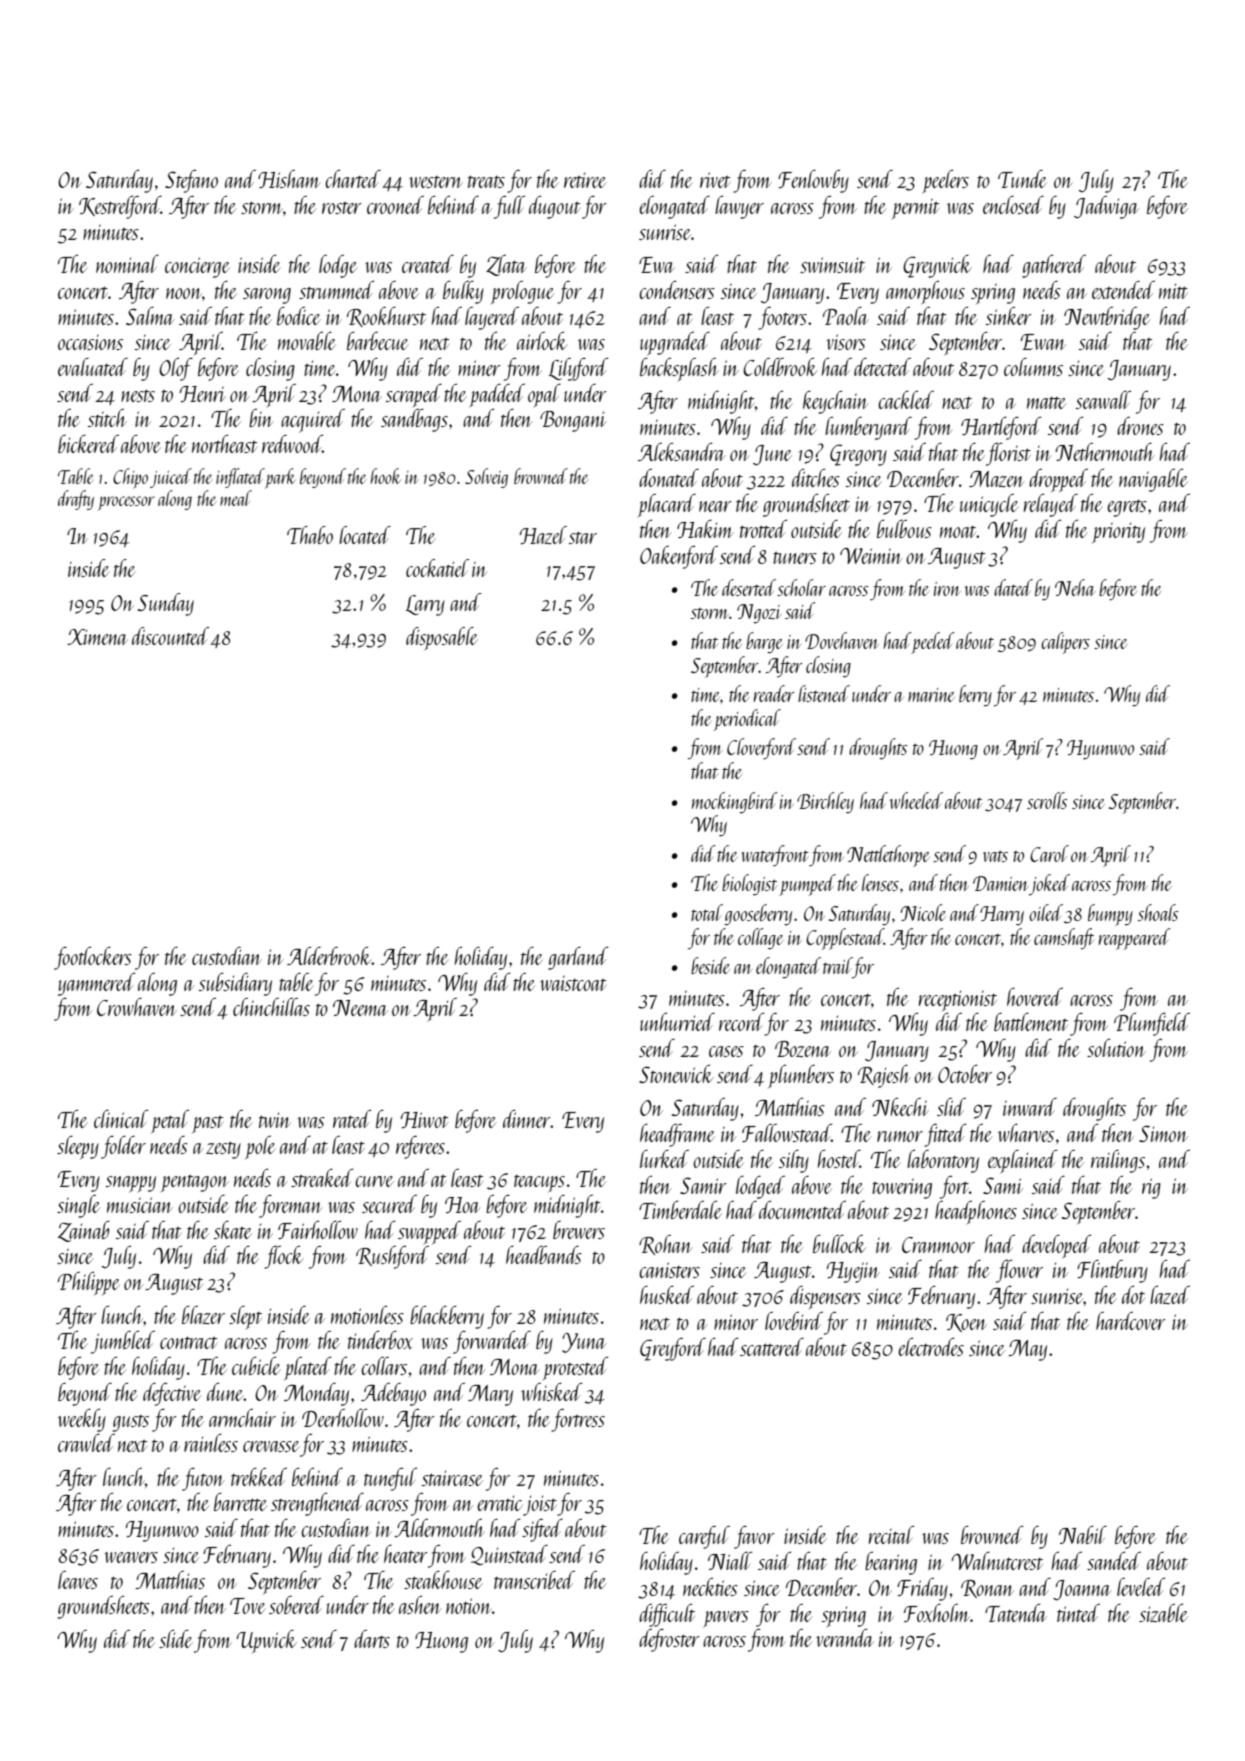  What do you see at coordinates (289, 179) in the image?
I see `Hisham` at bounding box center [289, 179].
